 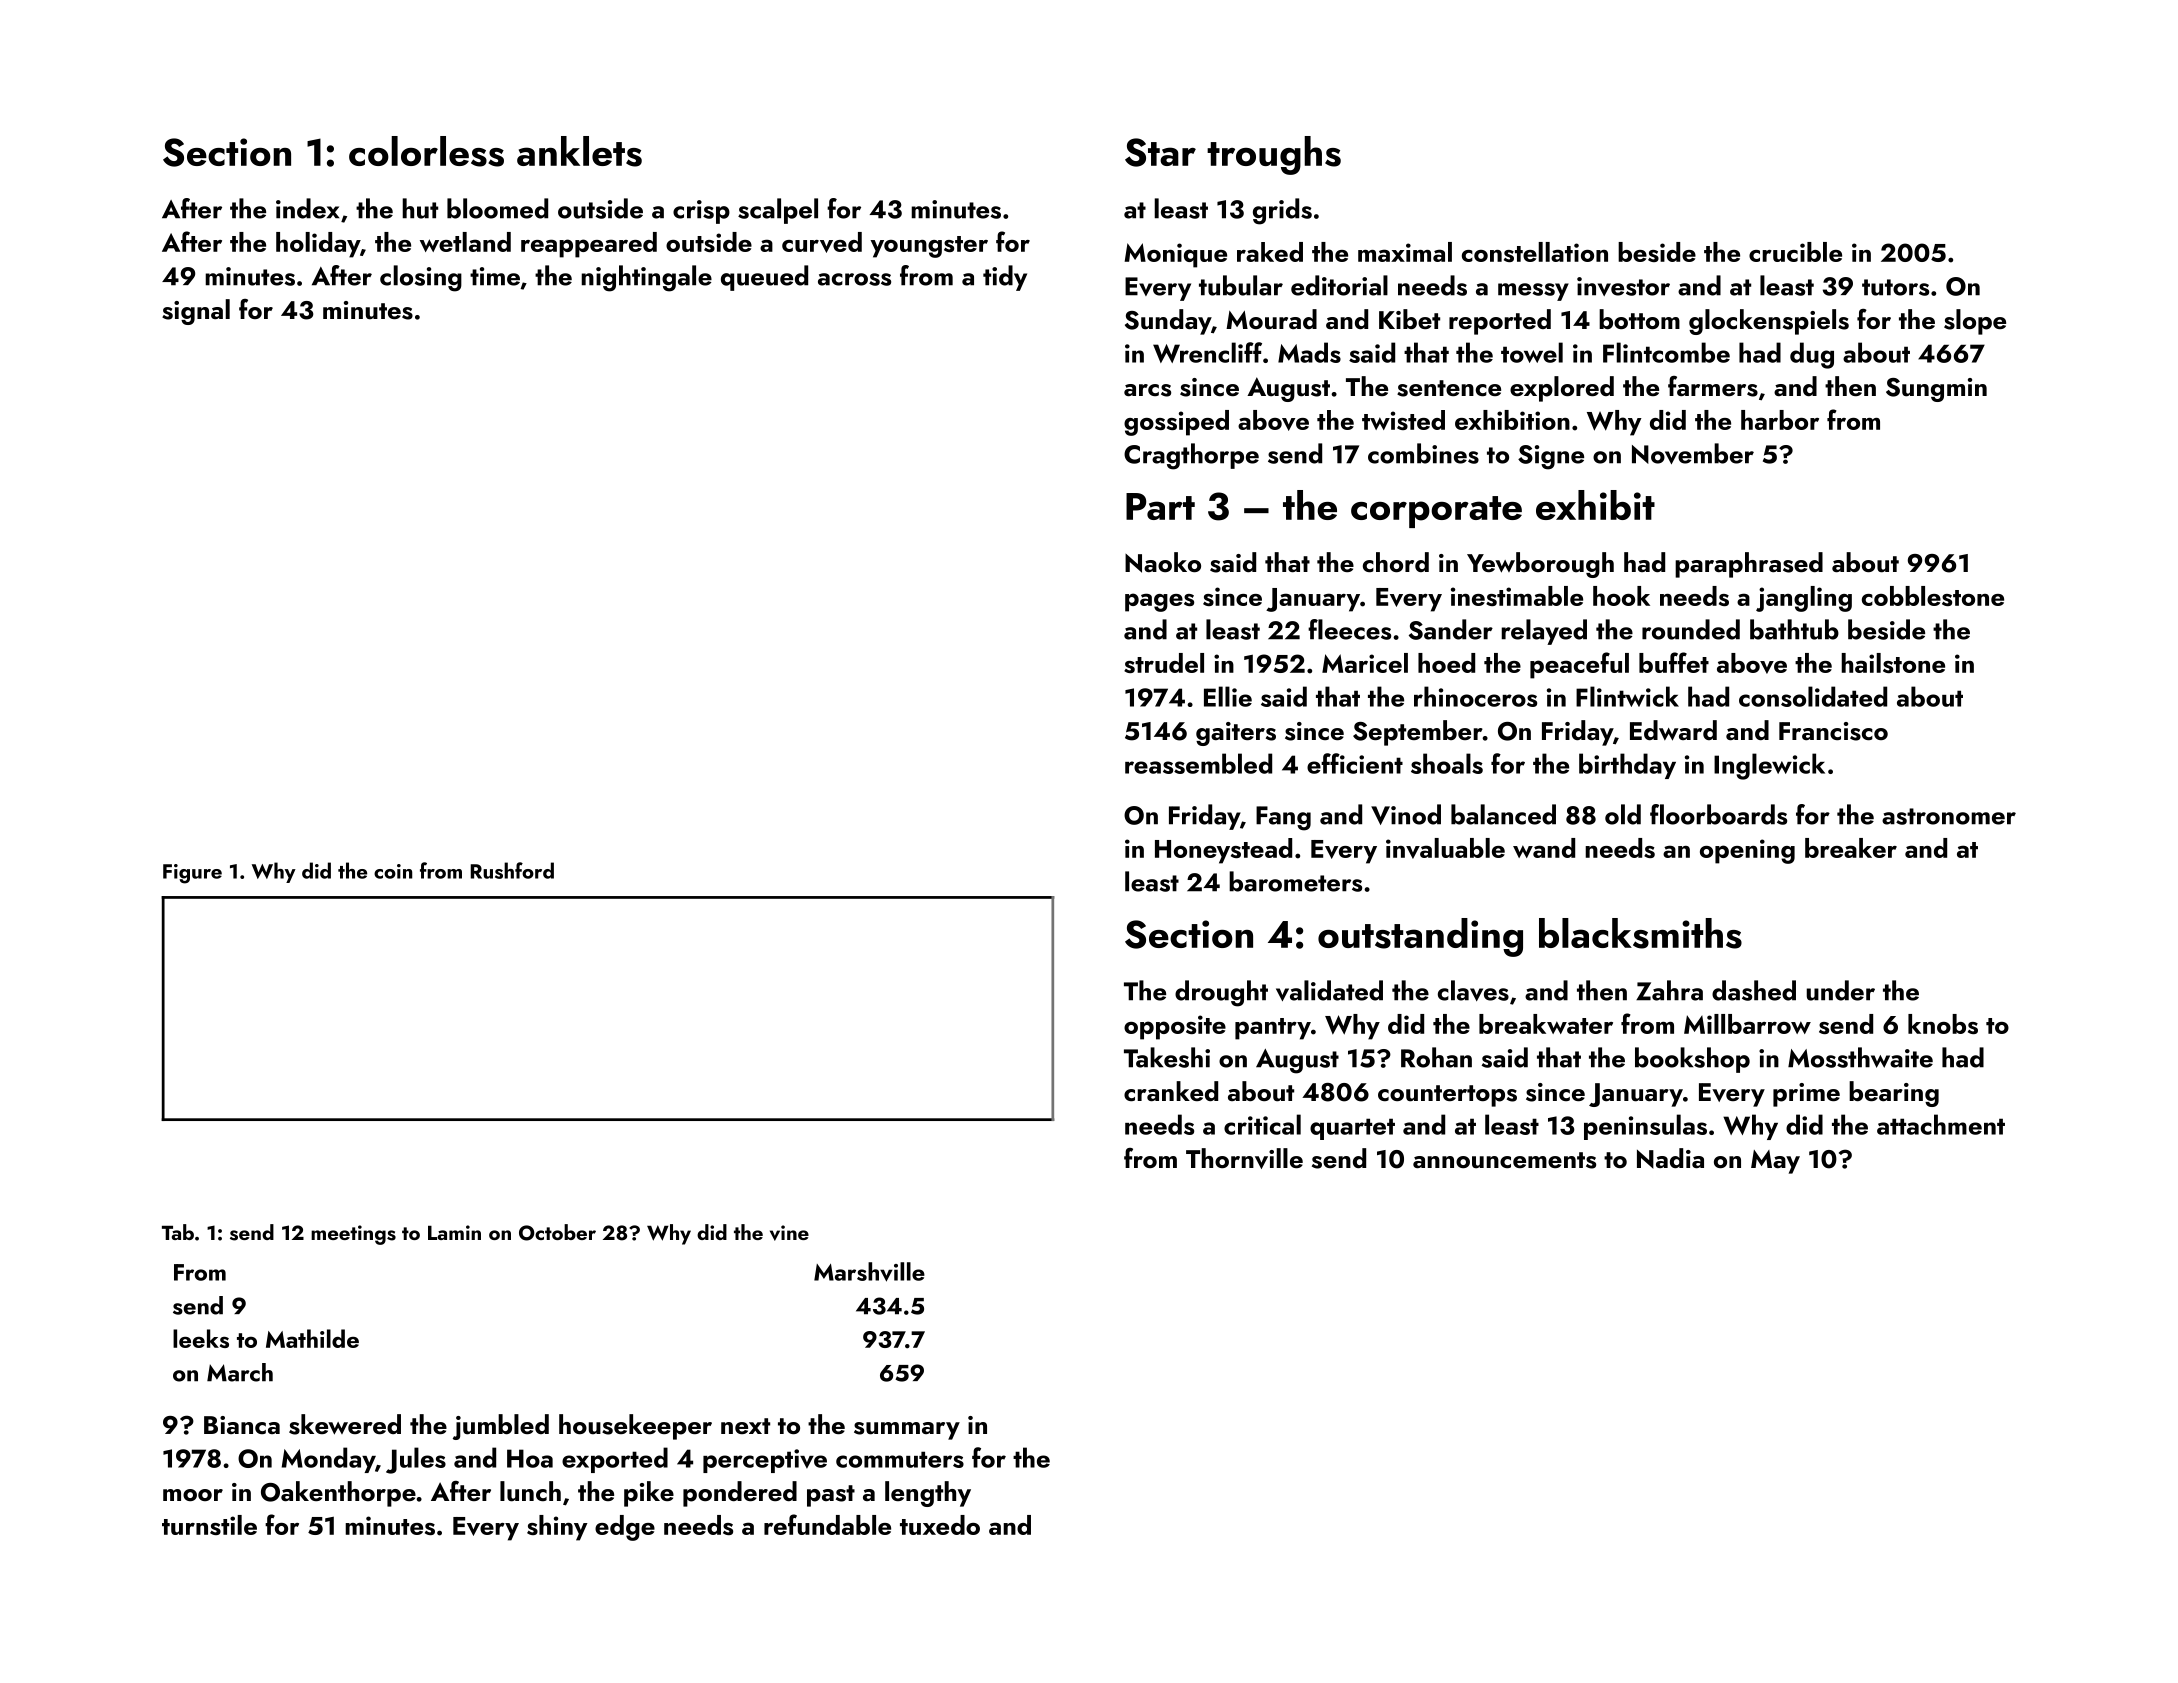 What do you see at coordinates (1160, 152) in the screenshot?
I see `Star` at bounding box center [1160, 152].
